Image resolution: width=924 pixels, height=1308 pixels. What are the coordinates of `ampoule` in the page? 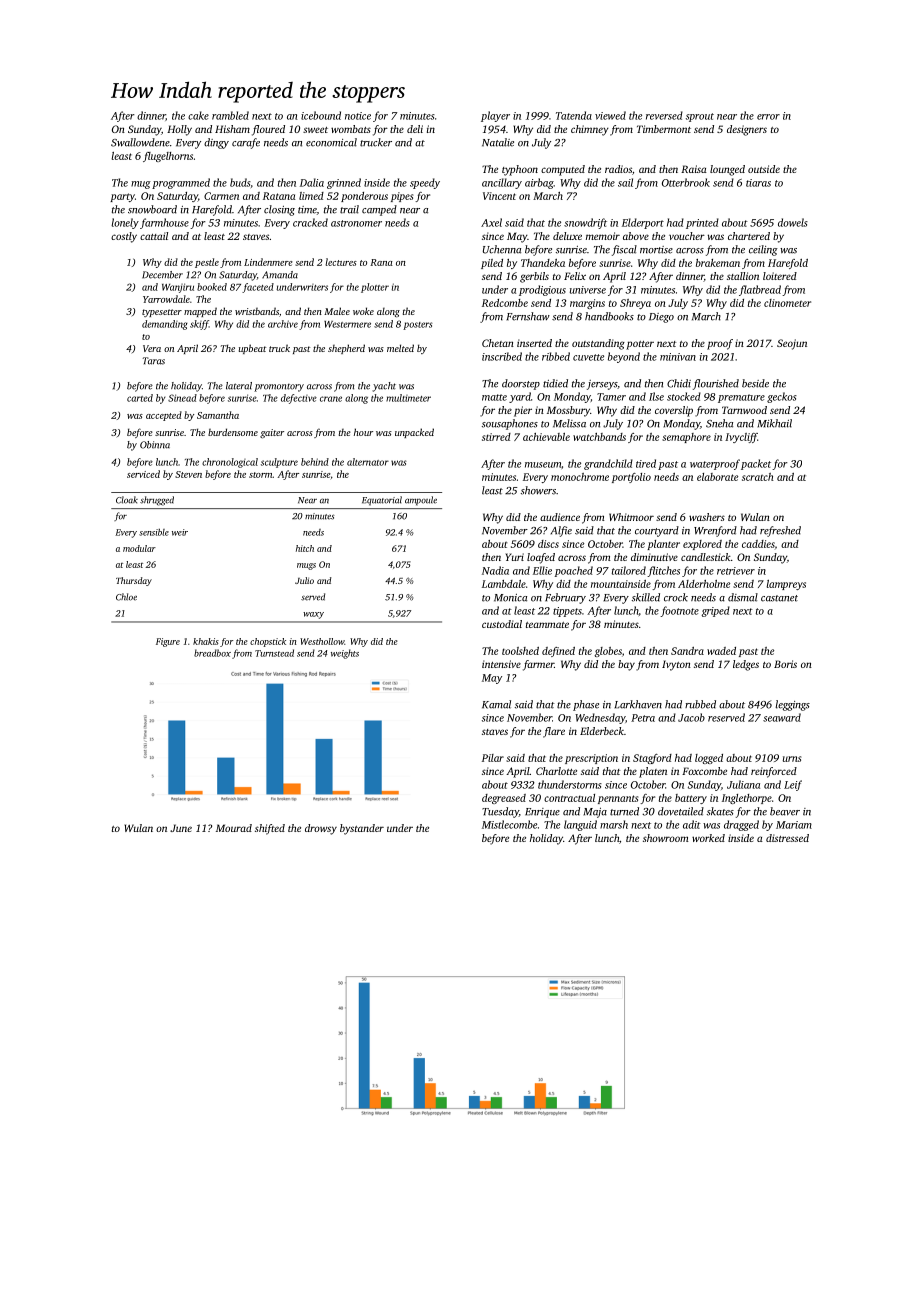 It's located at (421, 501).
